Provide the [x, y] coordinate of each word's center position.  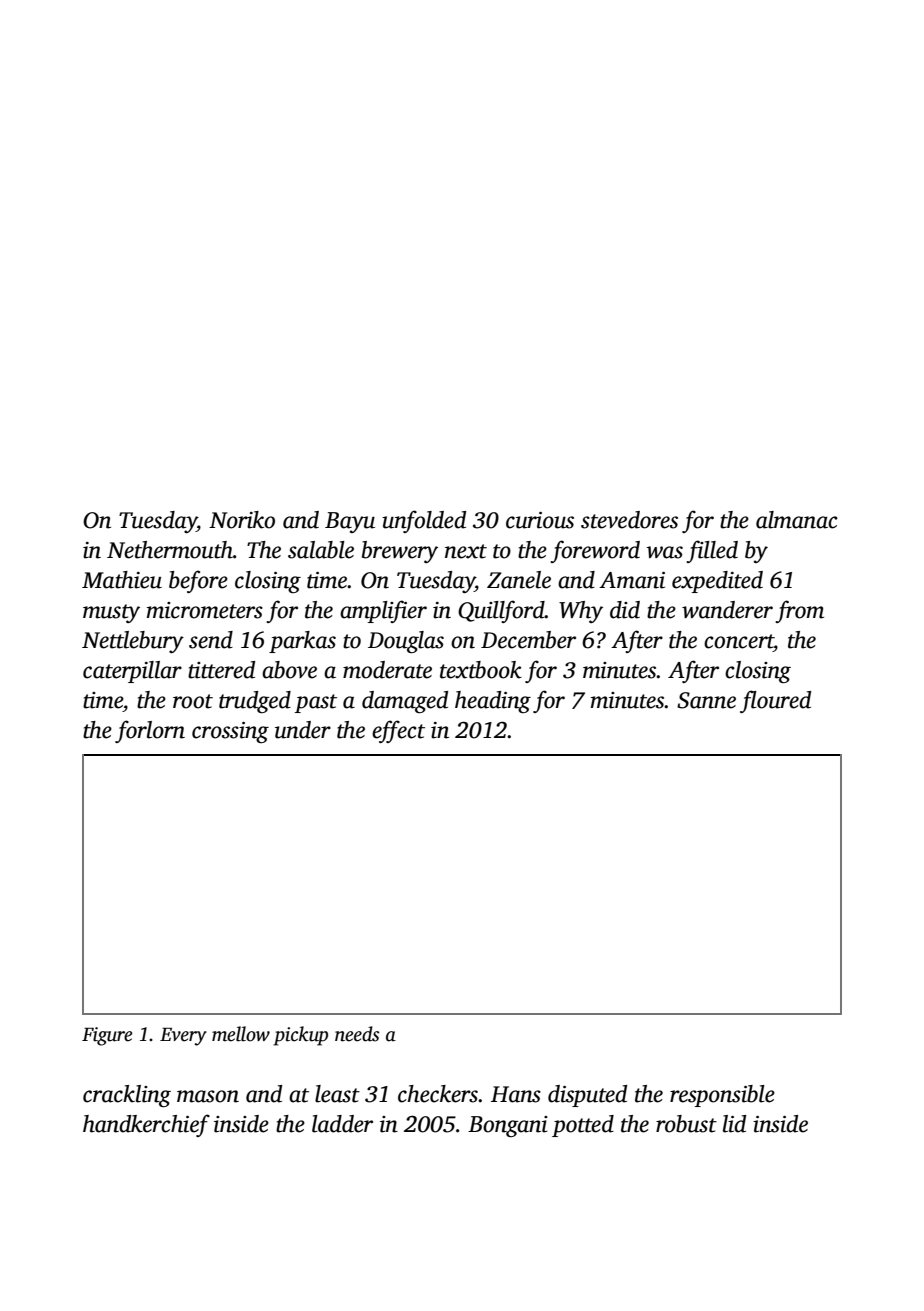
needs [357, 1034]
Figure [107, 1036]
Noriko [242, 520]
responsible [722, 1096]
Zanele [519, 580]
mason [208, 1096]
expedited [717, 582]
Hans [516, 1094]
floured [775, 701]
